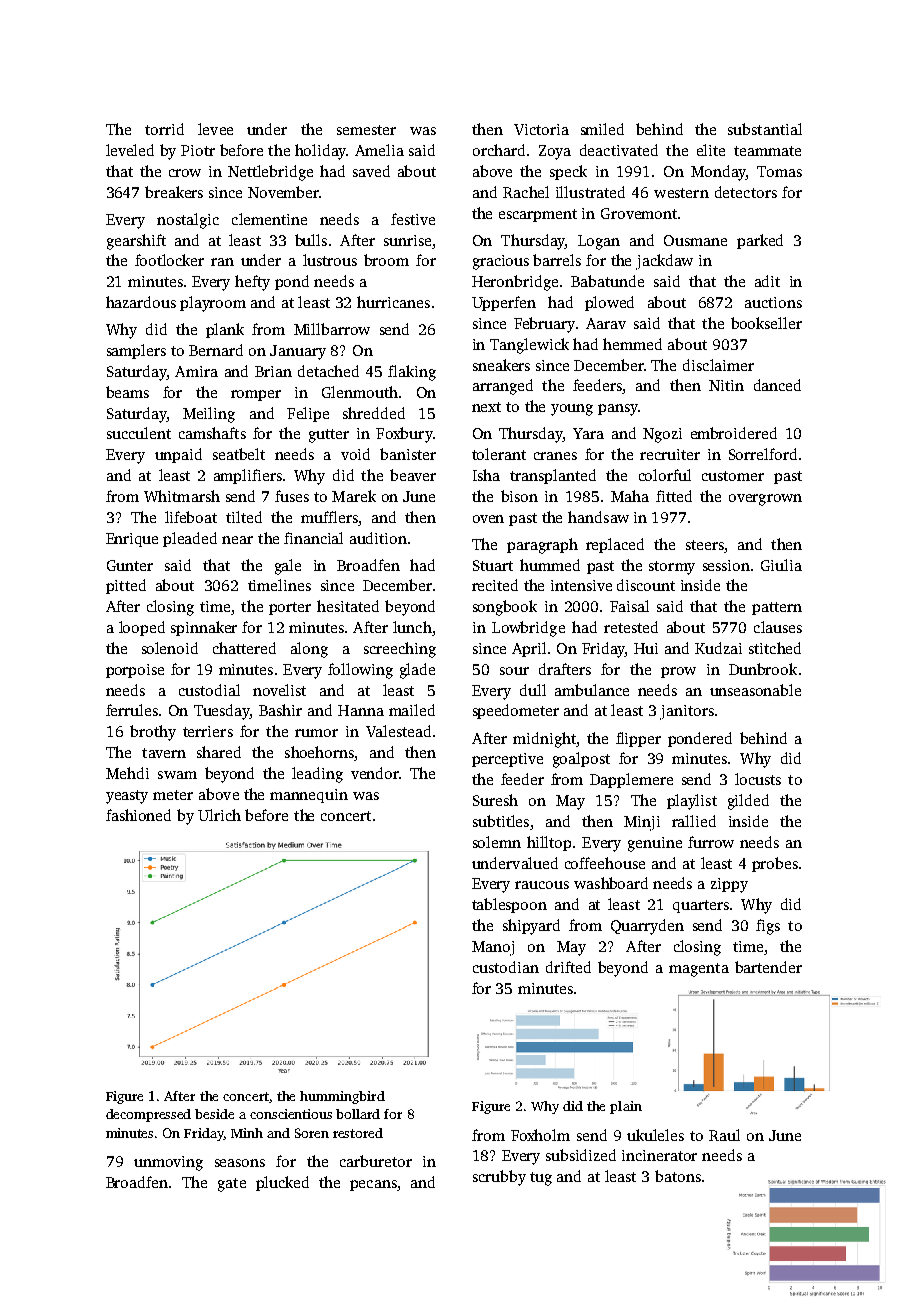 This image has width=908, height=1316. What do you see at coordinates (237, 540) in the image?
I see `near` at bounding box center [237, 540].
